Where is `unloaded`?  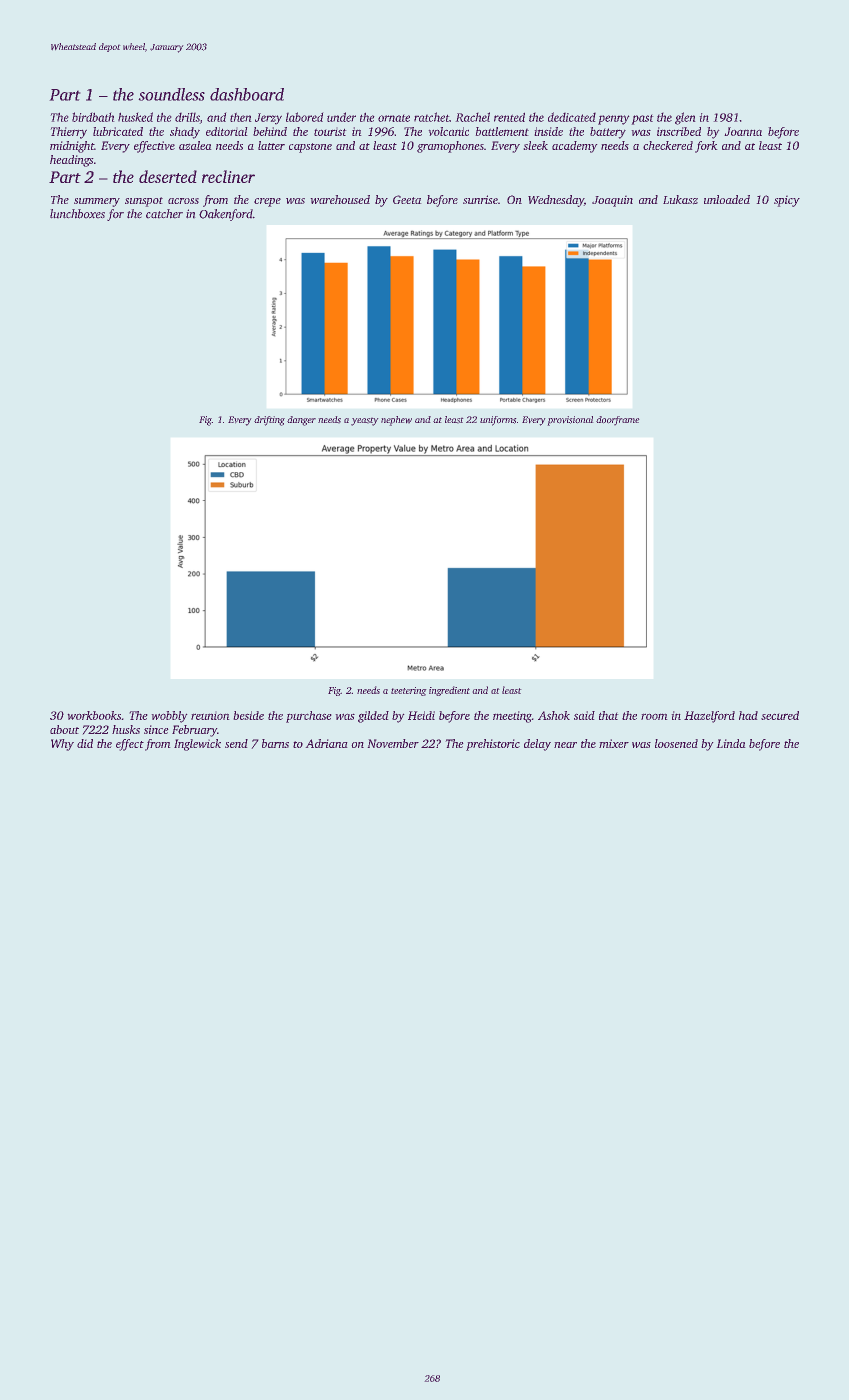
unloaded is located at coordinates (727, 199).
